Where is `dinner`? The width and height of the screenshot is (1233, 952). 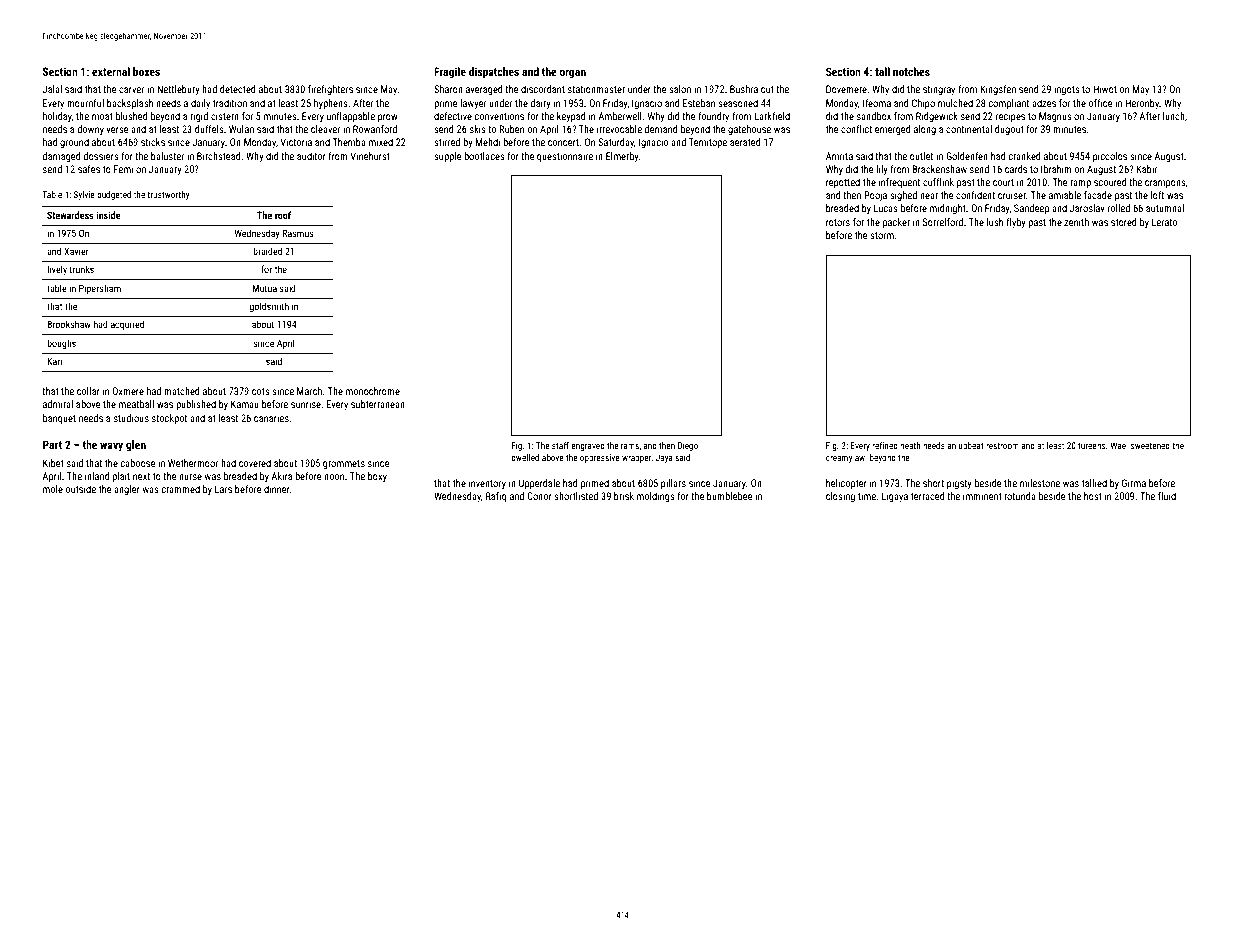 dinner is located at coordinates (277, 489).
